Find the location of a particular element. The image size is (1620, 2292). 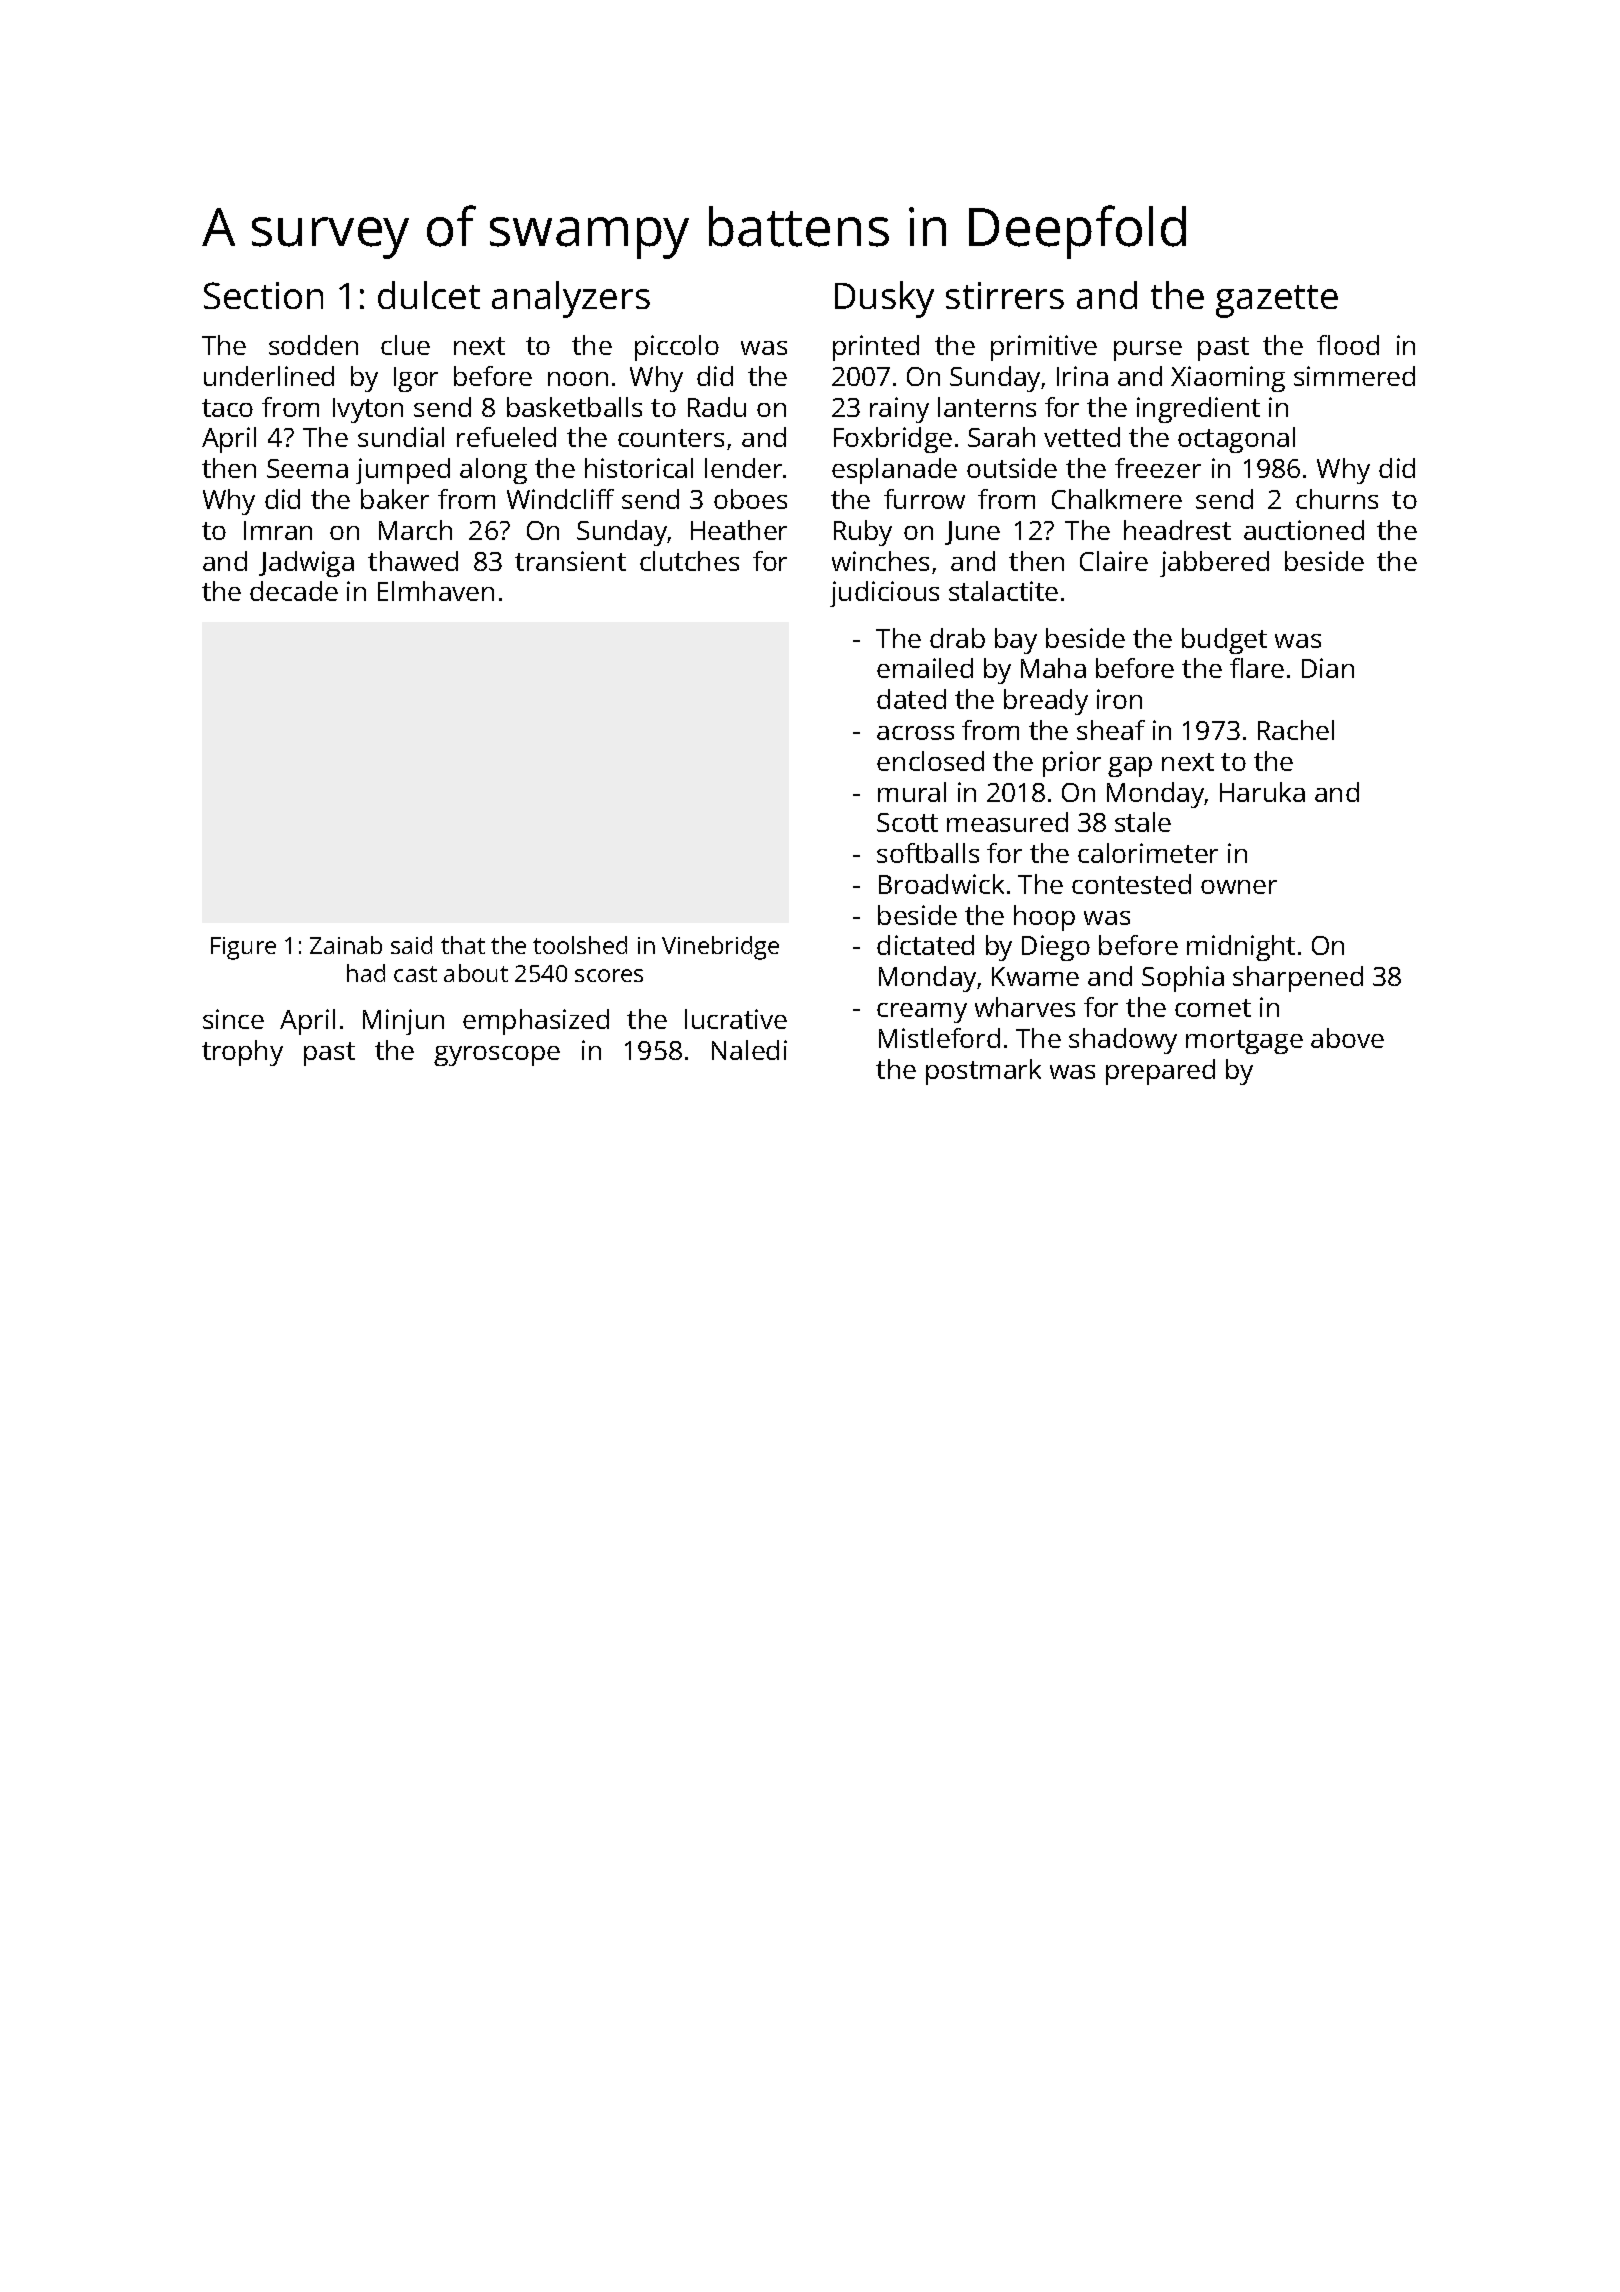

dictated is located at coordinates (925, 945).
